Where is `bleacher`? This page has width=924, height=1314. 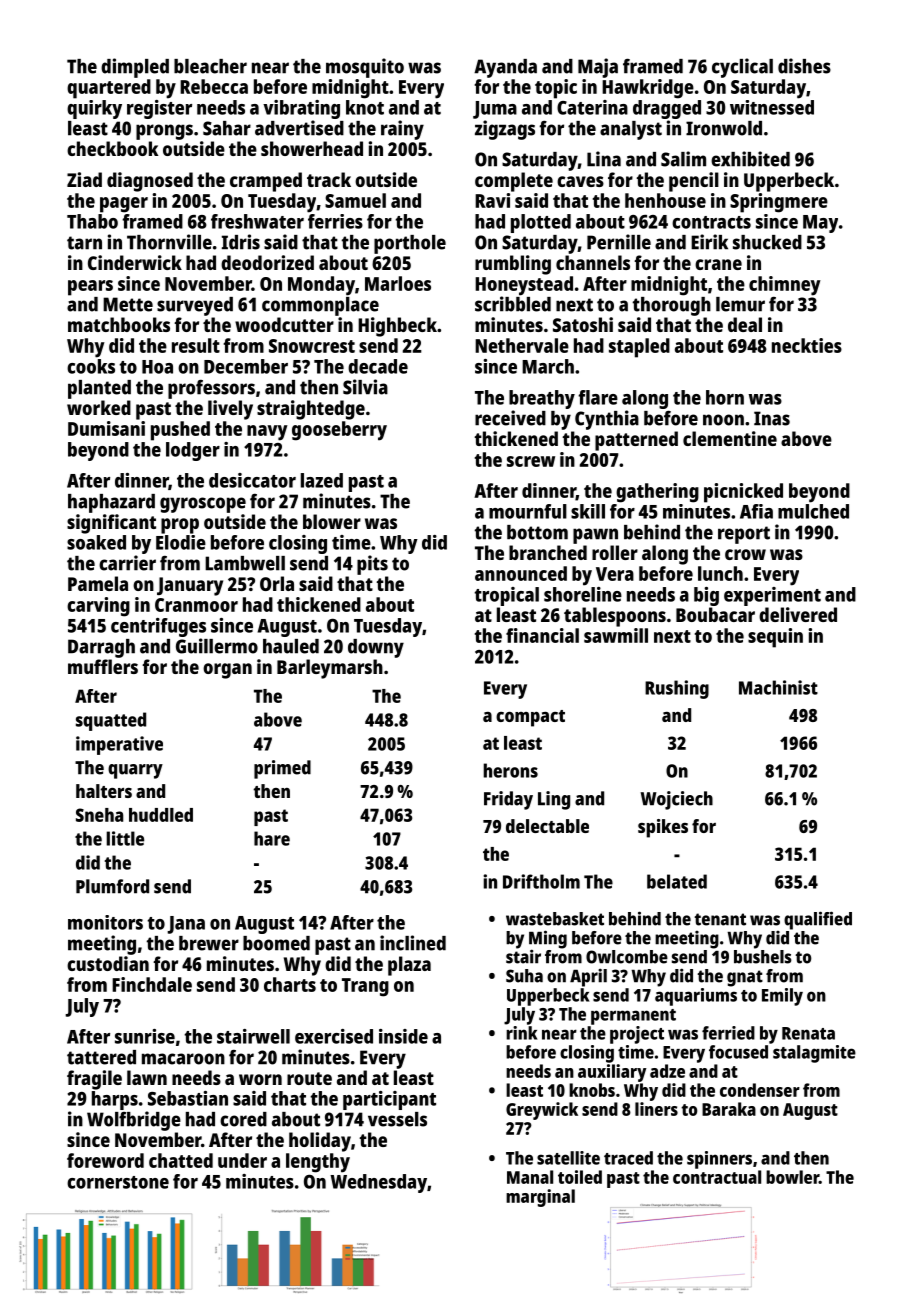
bleacher is located at coordinates (210, 66).
